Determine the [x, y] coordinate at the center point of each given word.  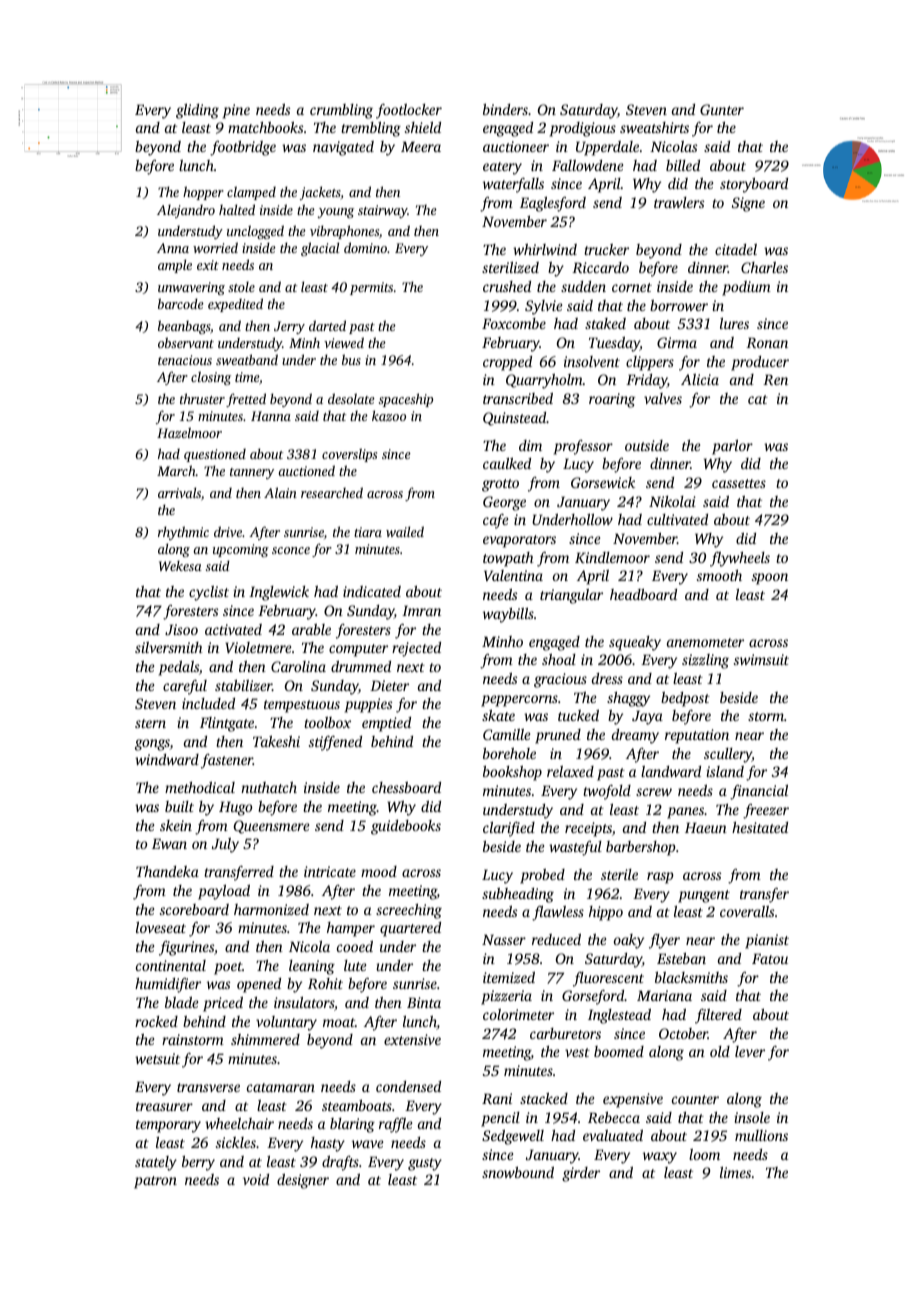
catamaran [281, 1087]
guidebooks [406, 827]
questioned [215, 455]
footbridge [243, 148]
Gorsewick [603, 482]
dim [530, 445]
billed [683, 165]
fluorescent [608, 979]
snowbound [518, 1172]
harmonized [271, 909]
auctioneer [516, 146]
